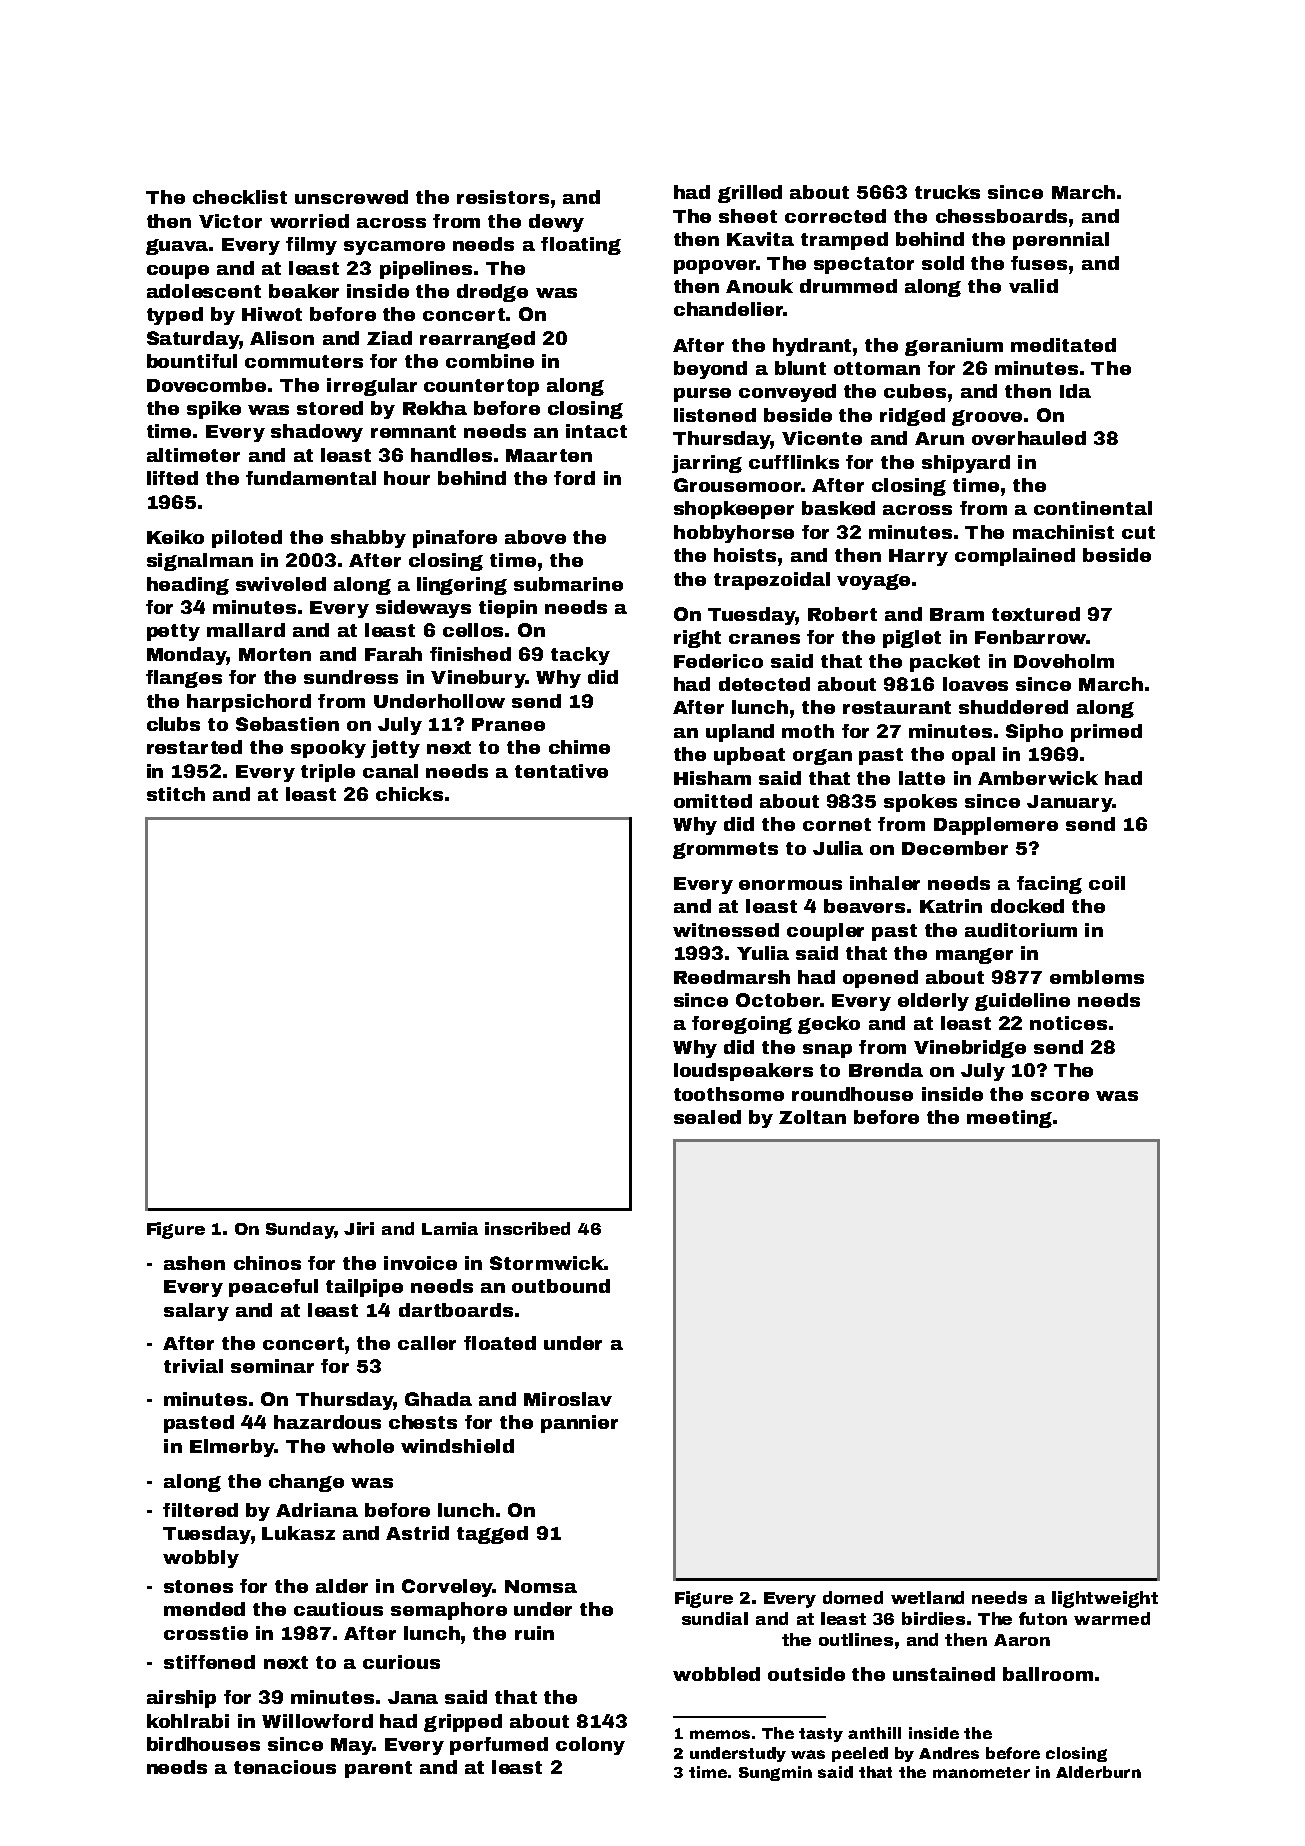  What do you see at coordinates (561, 771) in the document?
I see `tentative` at bounding box center [561, 771].
